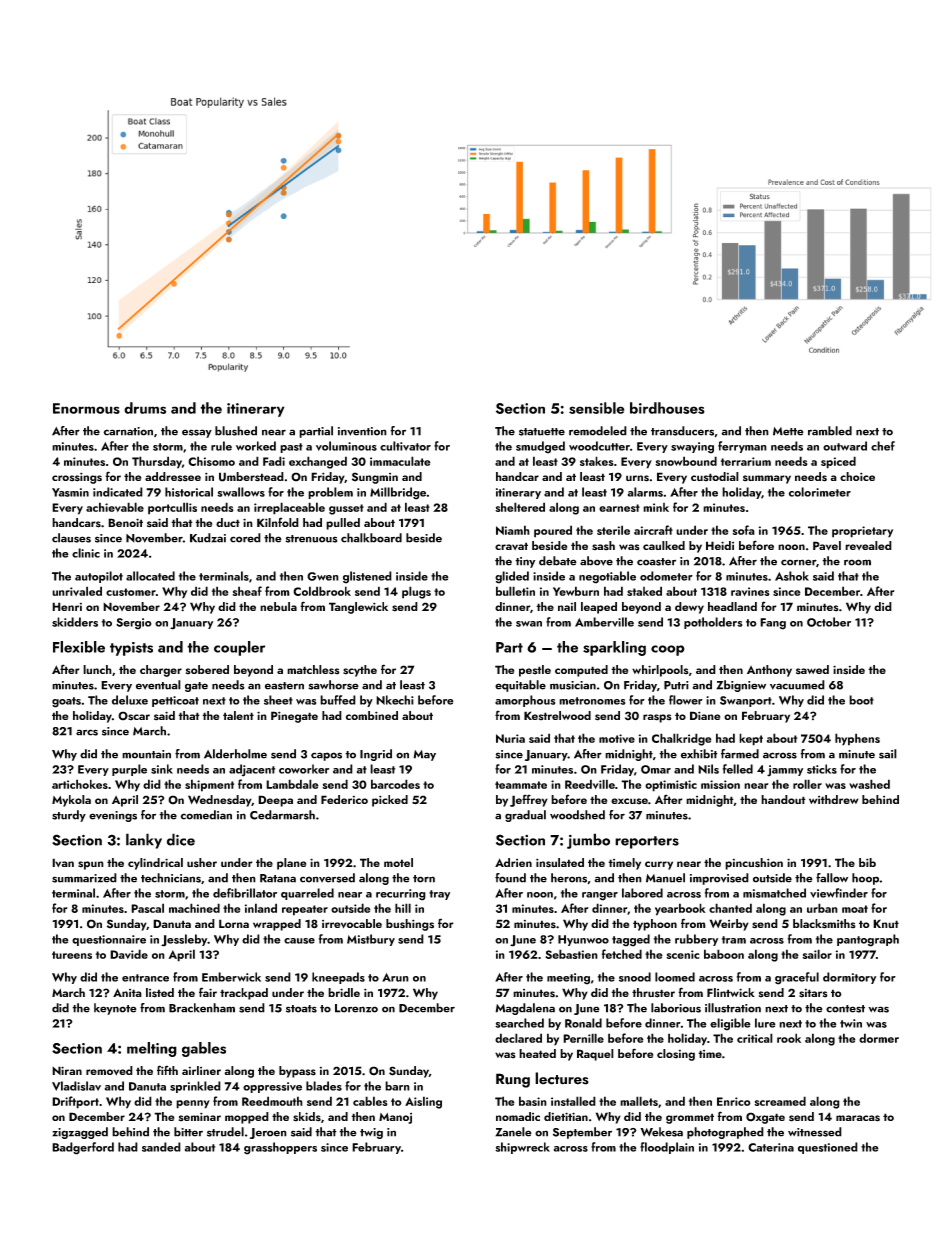 The image size is (952, 1233). What do you see at coordinates (738, 769) in the document?
I see `felled` at bounding box center [738, 769].
